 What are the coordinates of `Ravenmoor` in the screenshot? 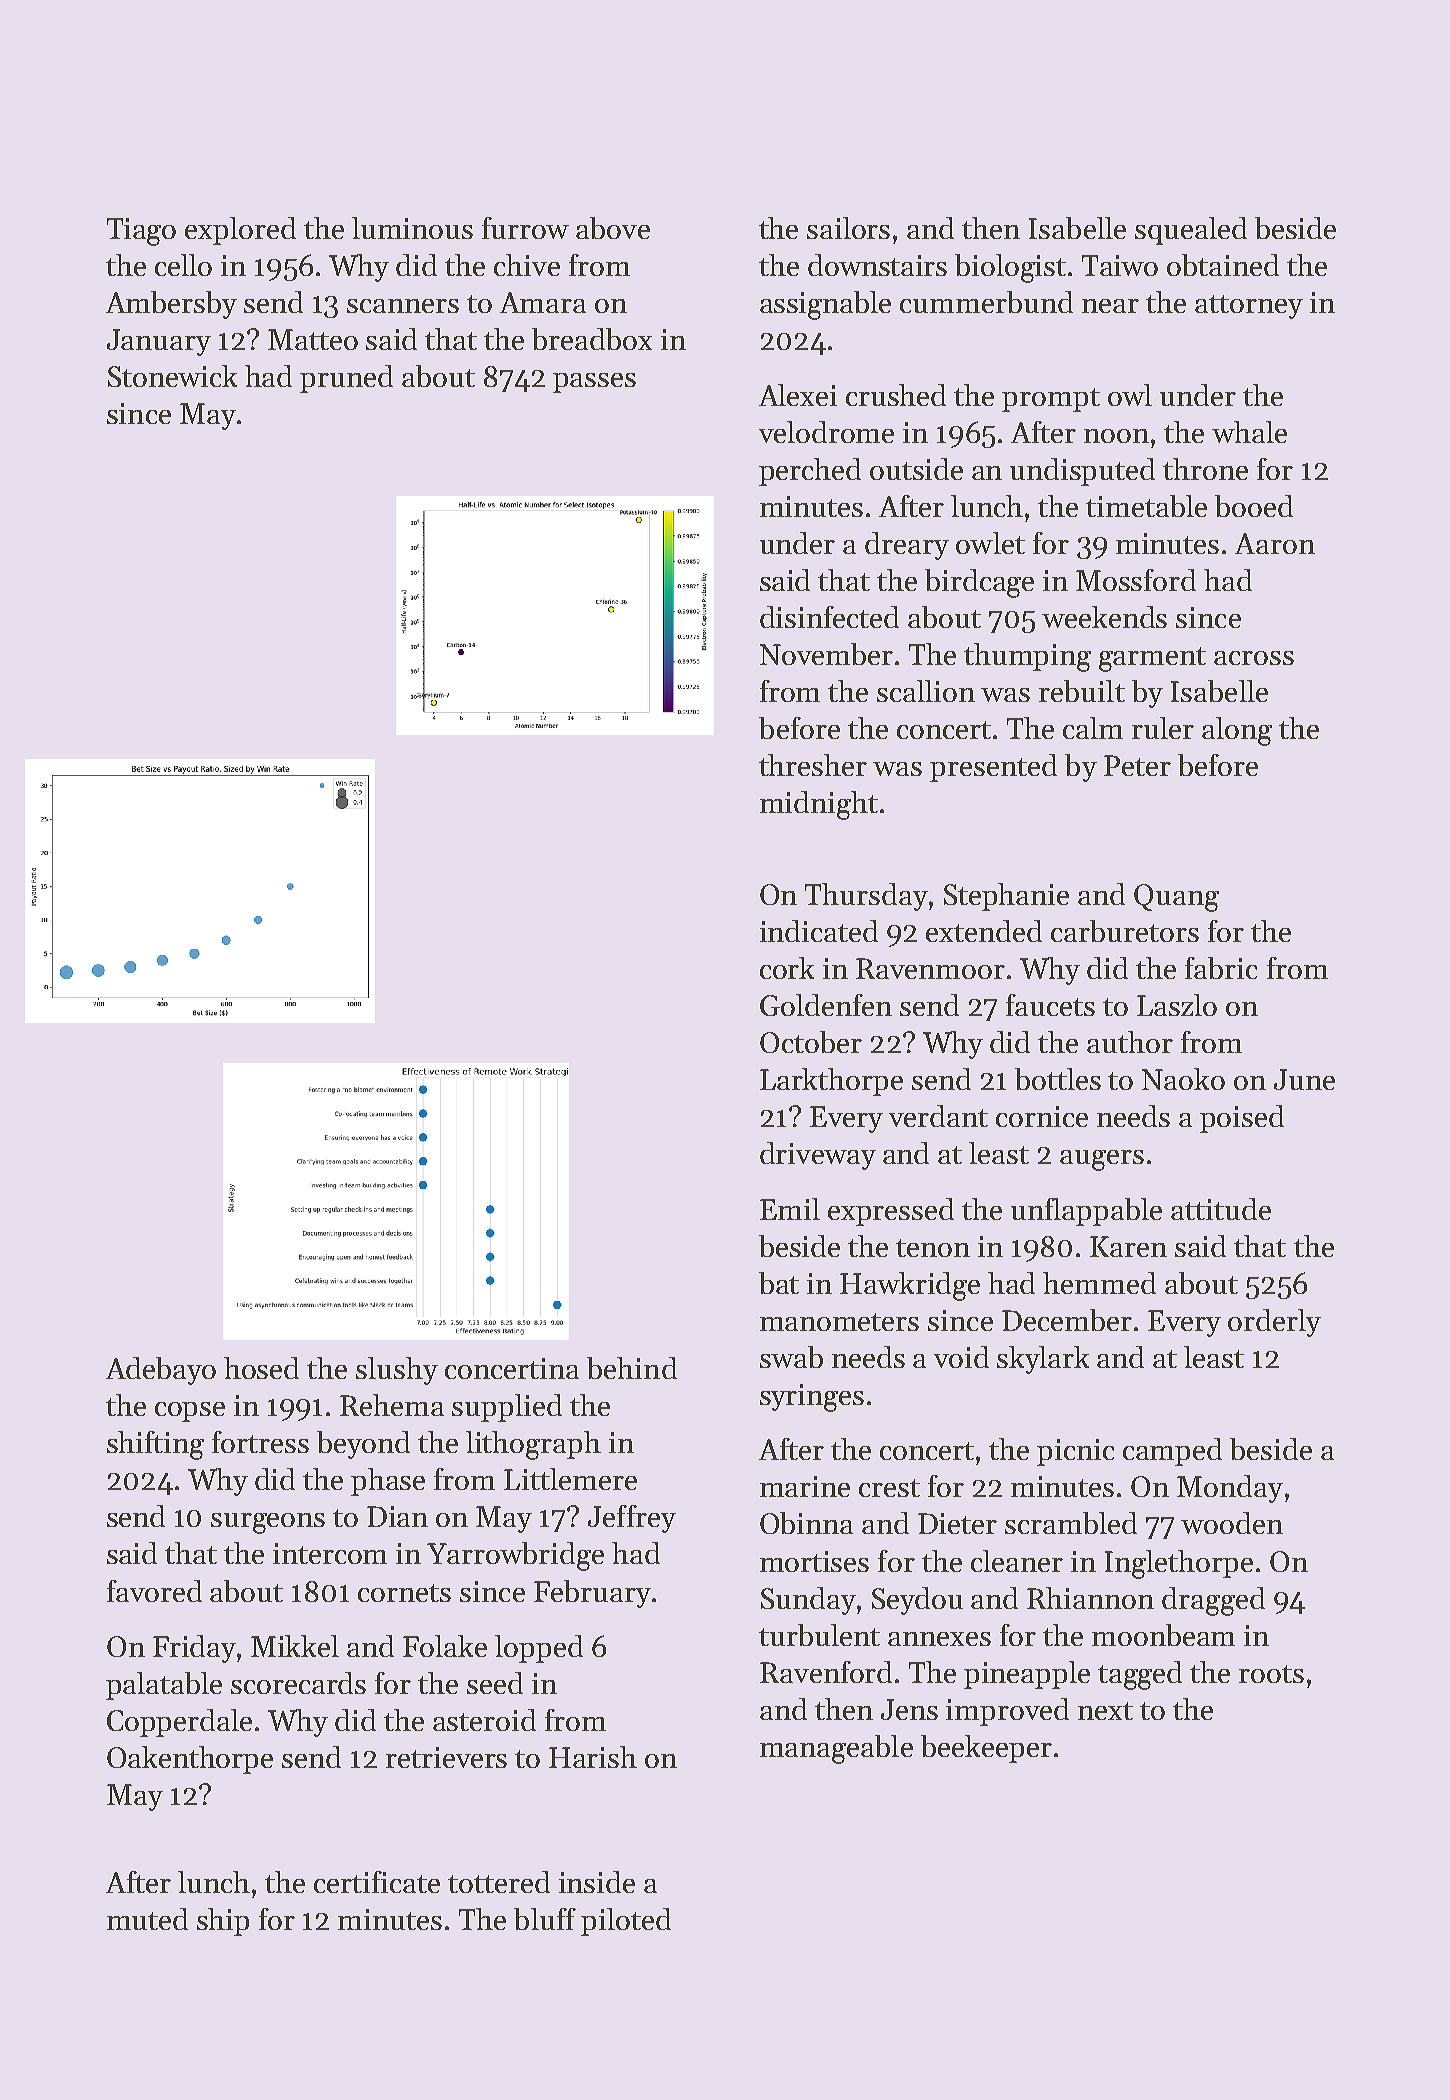 It's located at (930, 968).
